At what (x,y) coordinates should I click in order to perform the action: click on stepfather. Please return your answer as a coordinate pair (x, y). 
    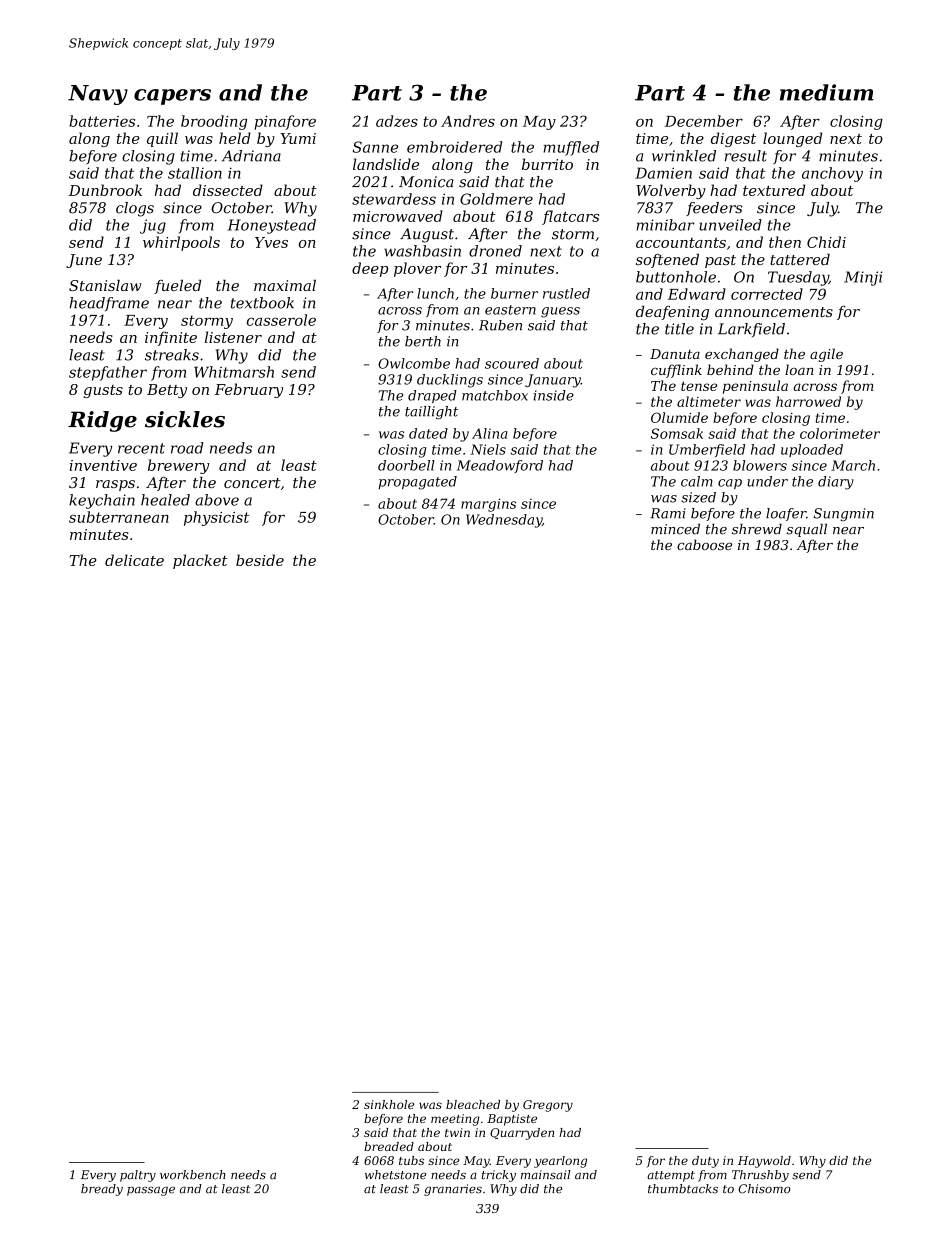
    Looking at the image, I should click on (108, 373).
